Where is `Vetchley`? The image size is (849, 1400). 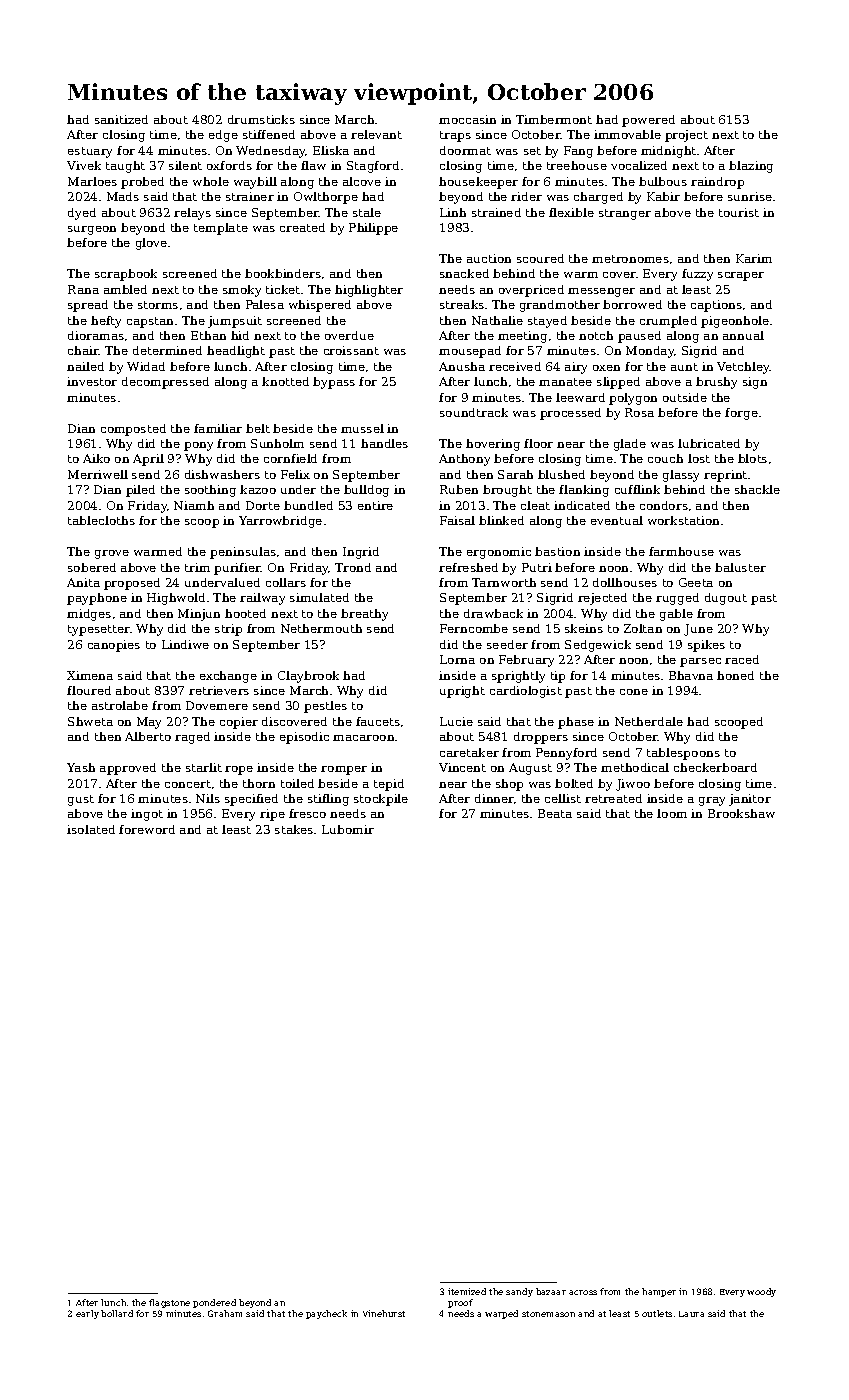 Vetchley is located at coordinates (743, 368).
